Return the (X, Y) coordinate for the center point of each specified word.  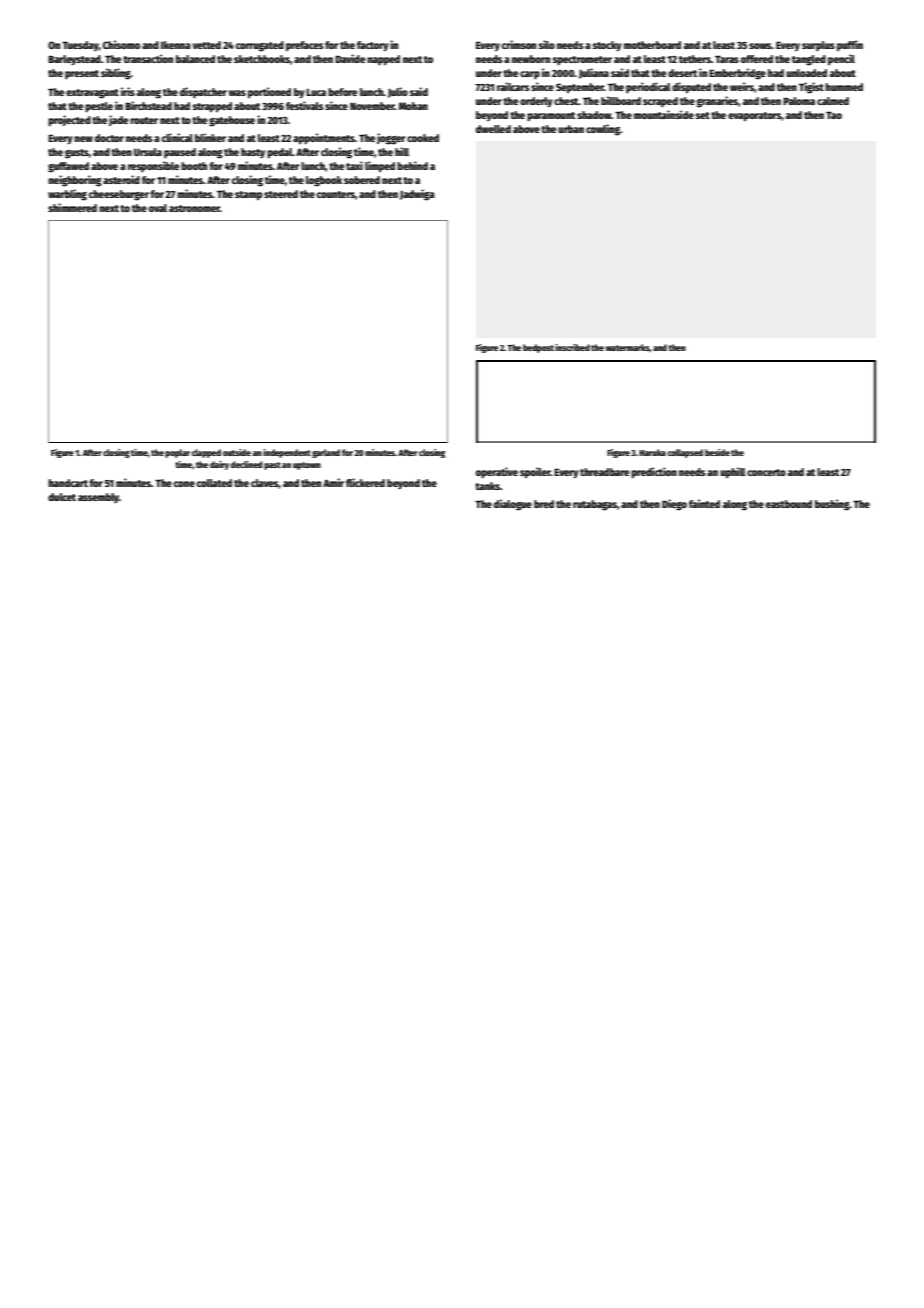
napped (383, 60)
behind (412, 165)
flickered (365, 482)
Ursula (148, 152)
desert (682, 73)
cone (184, 484)
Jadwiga (417, 195)
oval (158, 208)
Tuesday (80, 46)
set (703, 115)
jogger (391, 139)
